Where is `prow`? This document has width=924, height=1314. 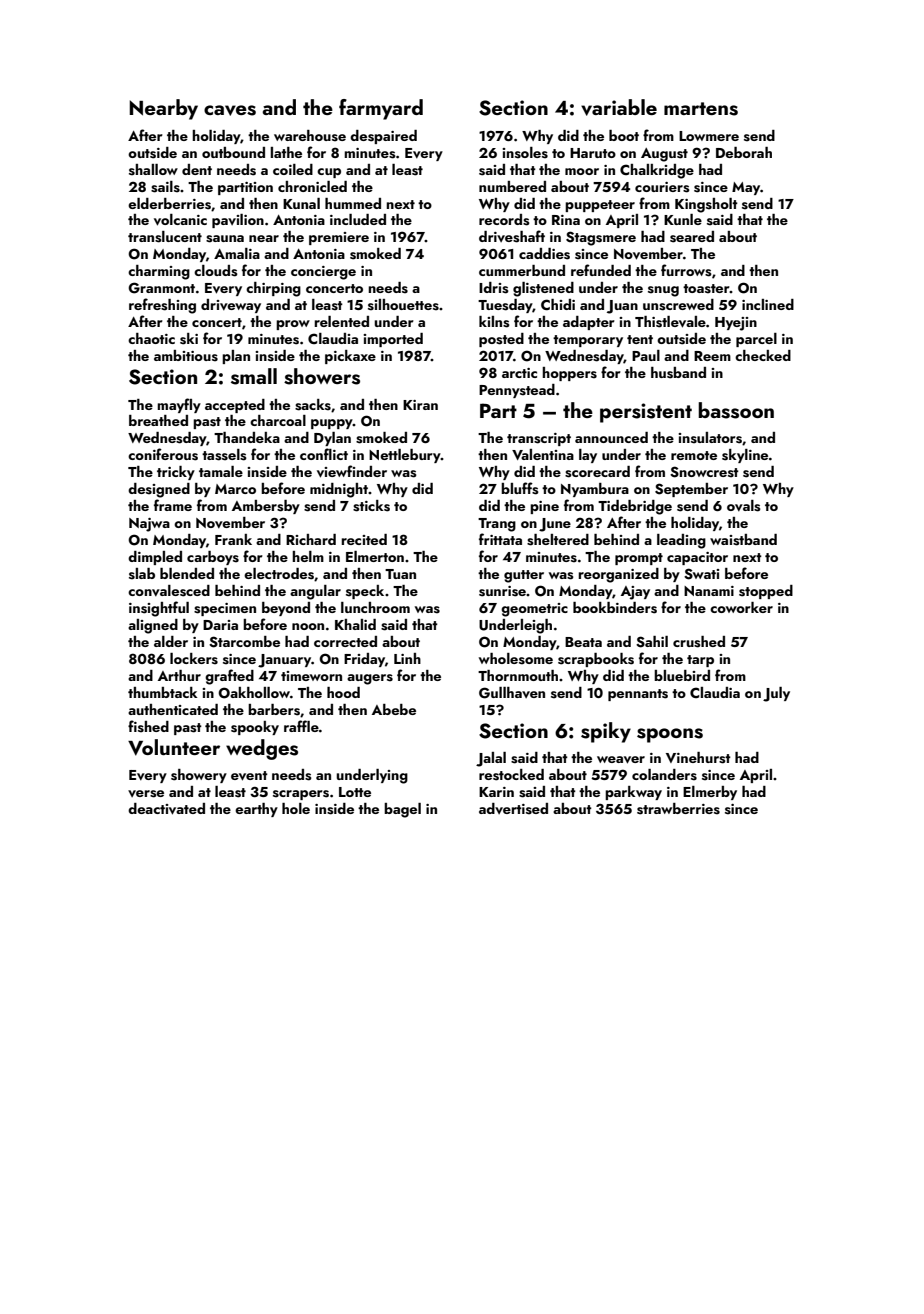 prow is located at coordinates (293, 325).
